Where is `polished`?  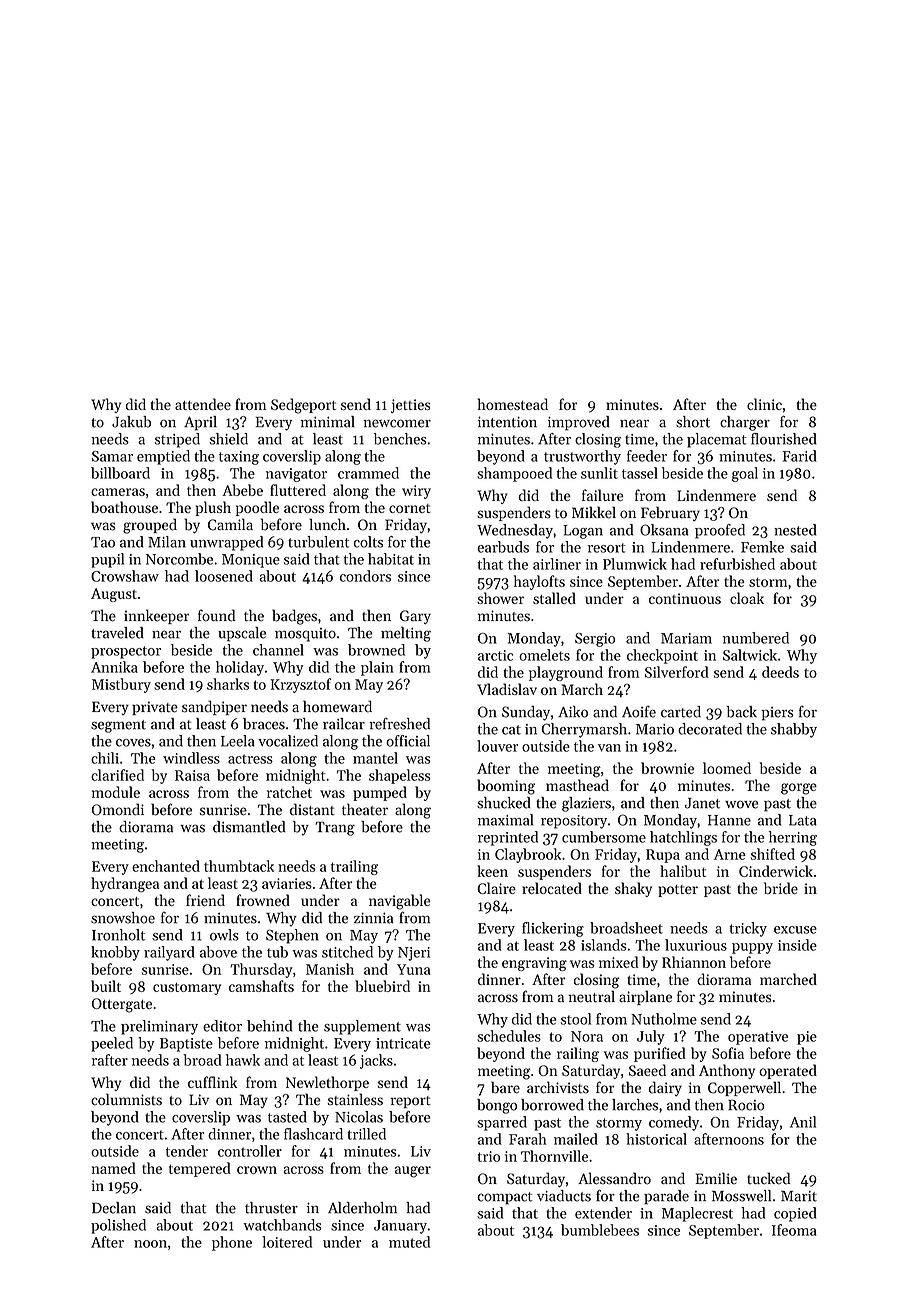
polished is located at coordinates (118, 1226).
